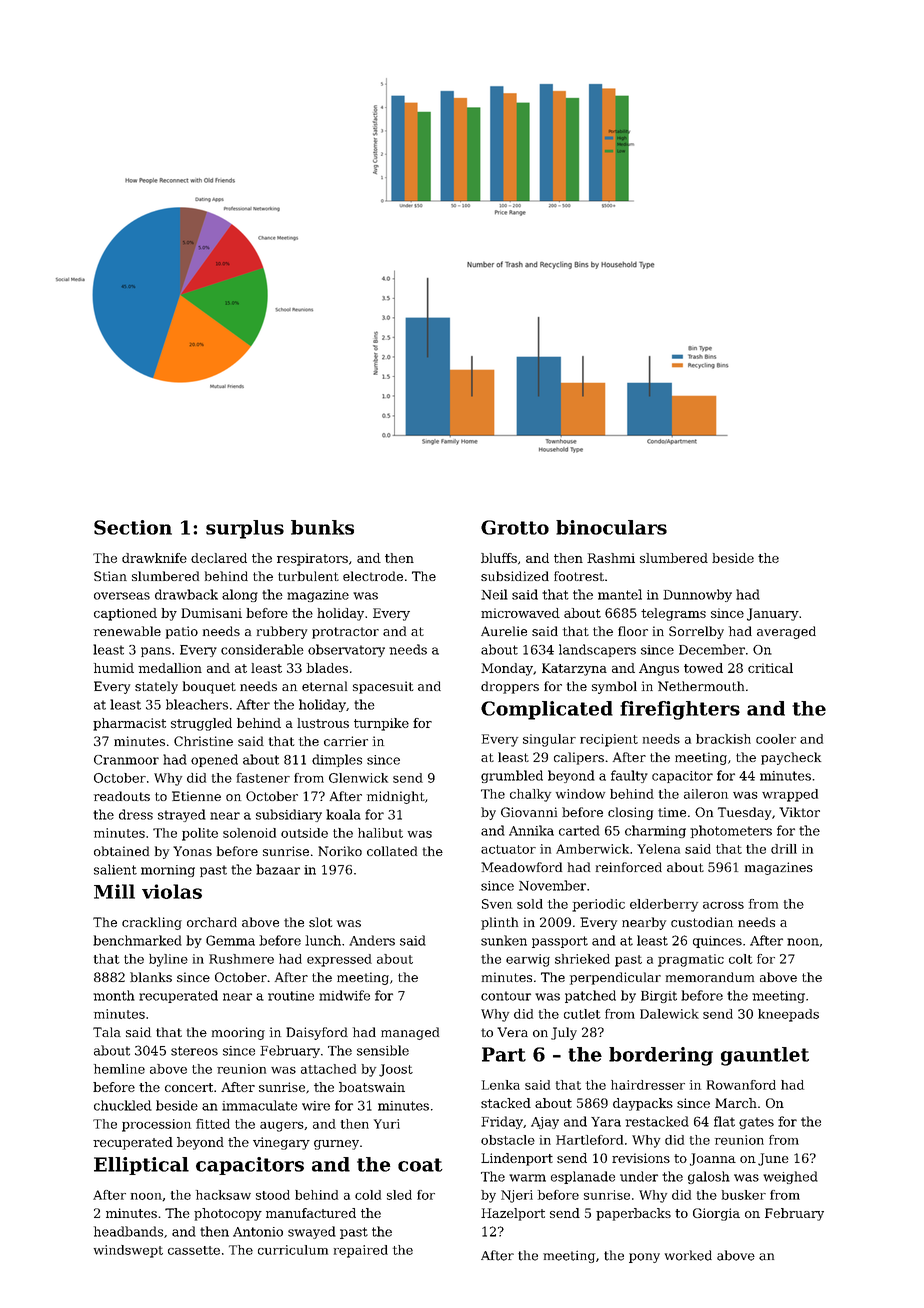 Image resolution: width=924 pixels, height=1308 pixels. What do you see at coordinates (515, 527) in the screenshot?
I see `Grotto` at bounding box center [515, 527].
